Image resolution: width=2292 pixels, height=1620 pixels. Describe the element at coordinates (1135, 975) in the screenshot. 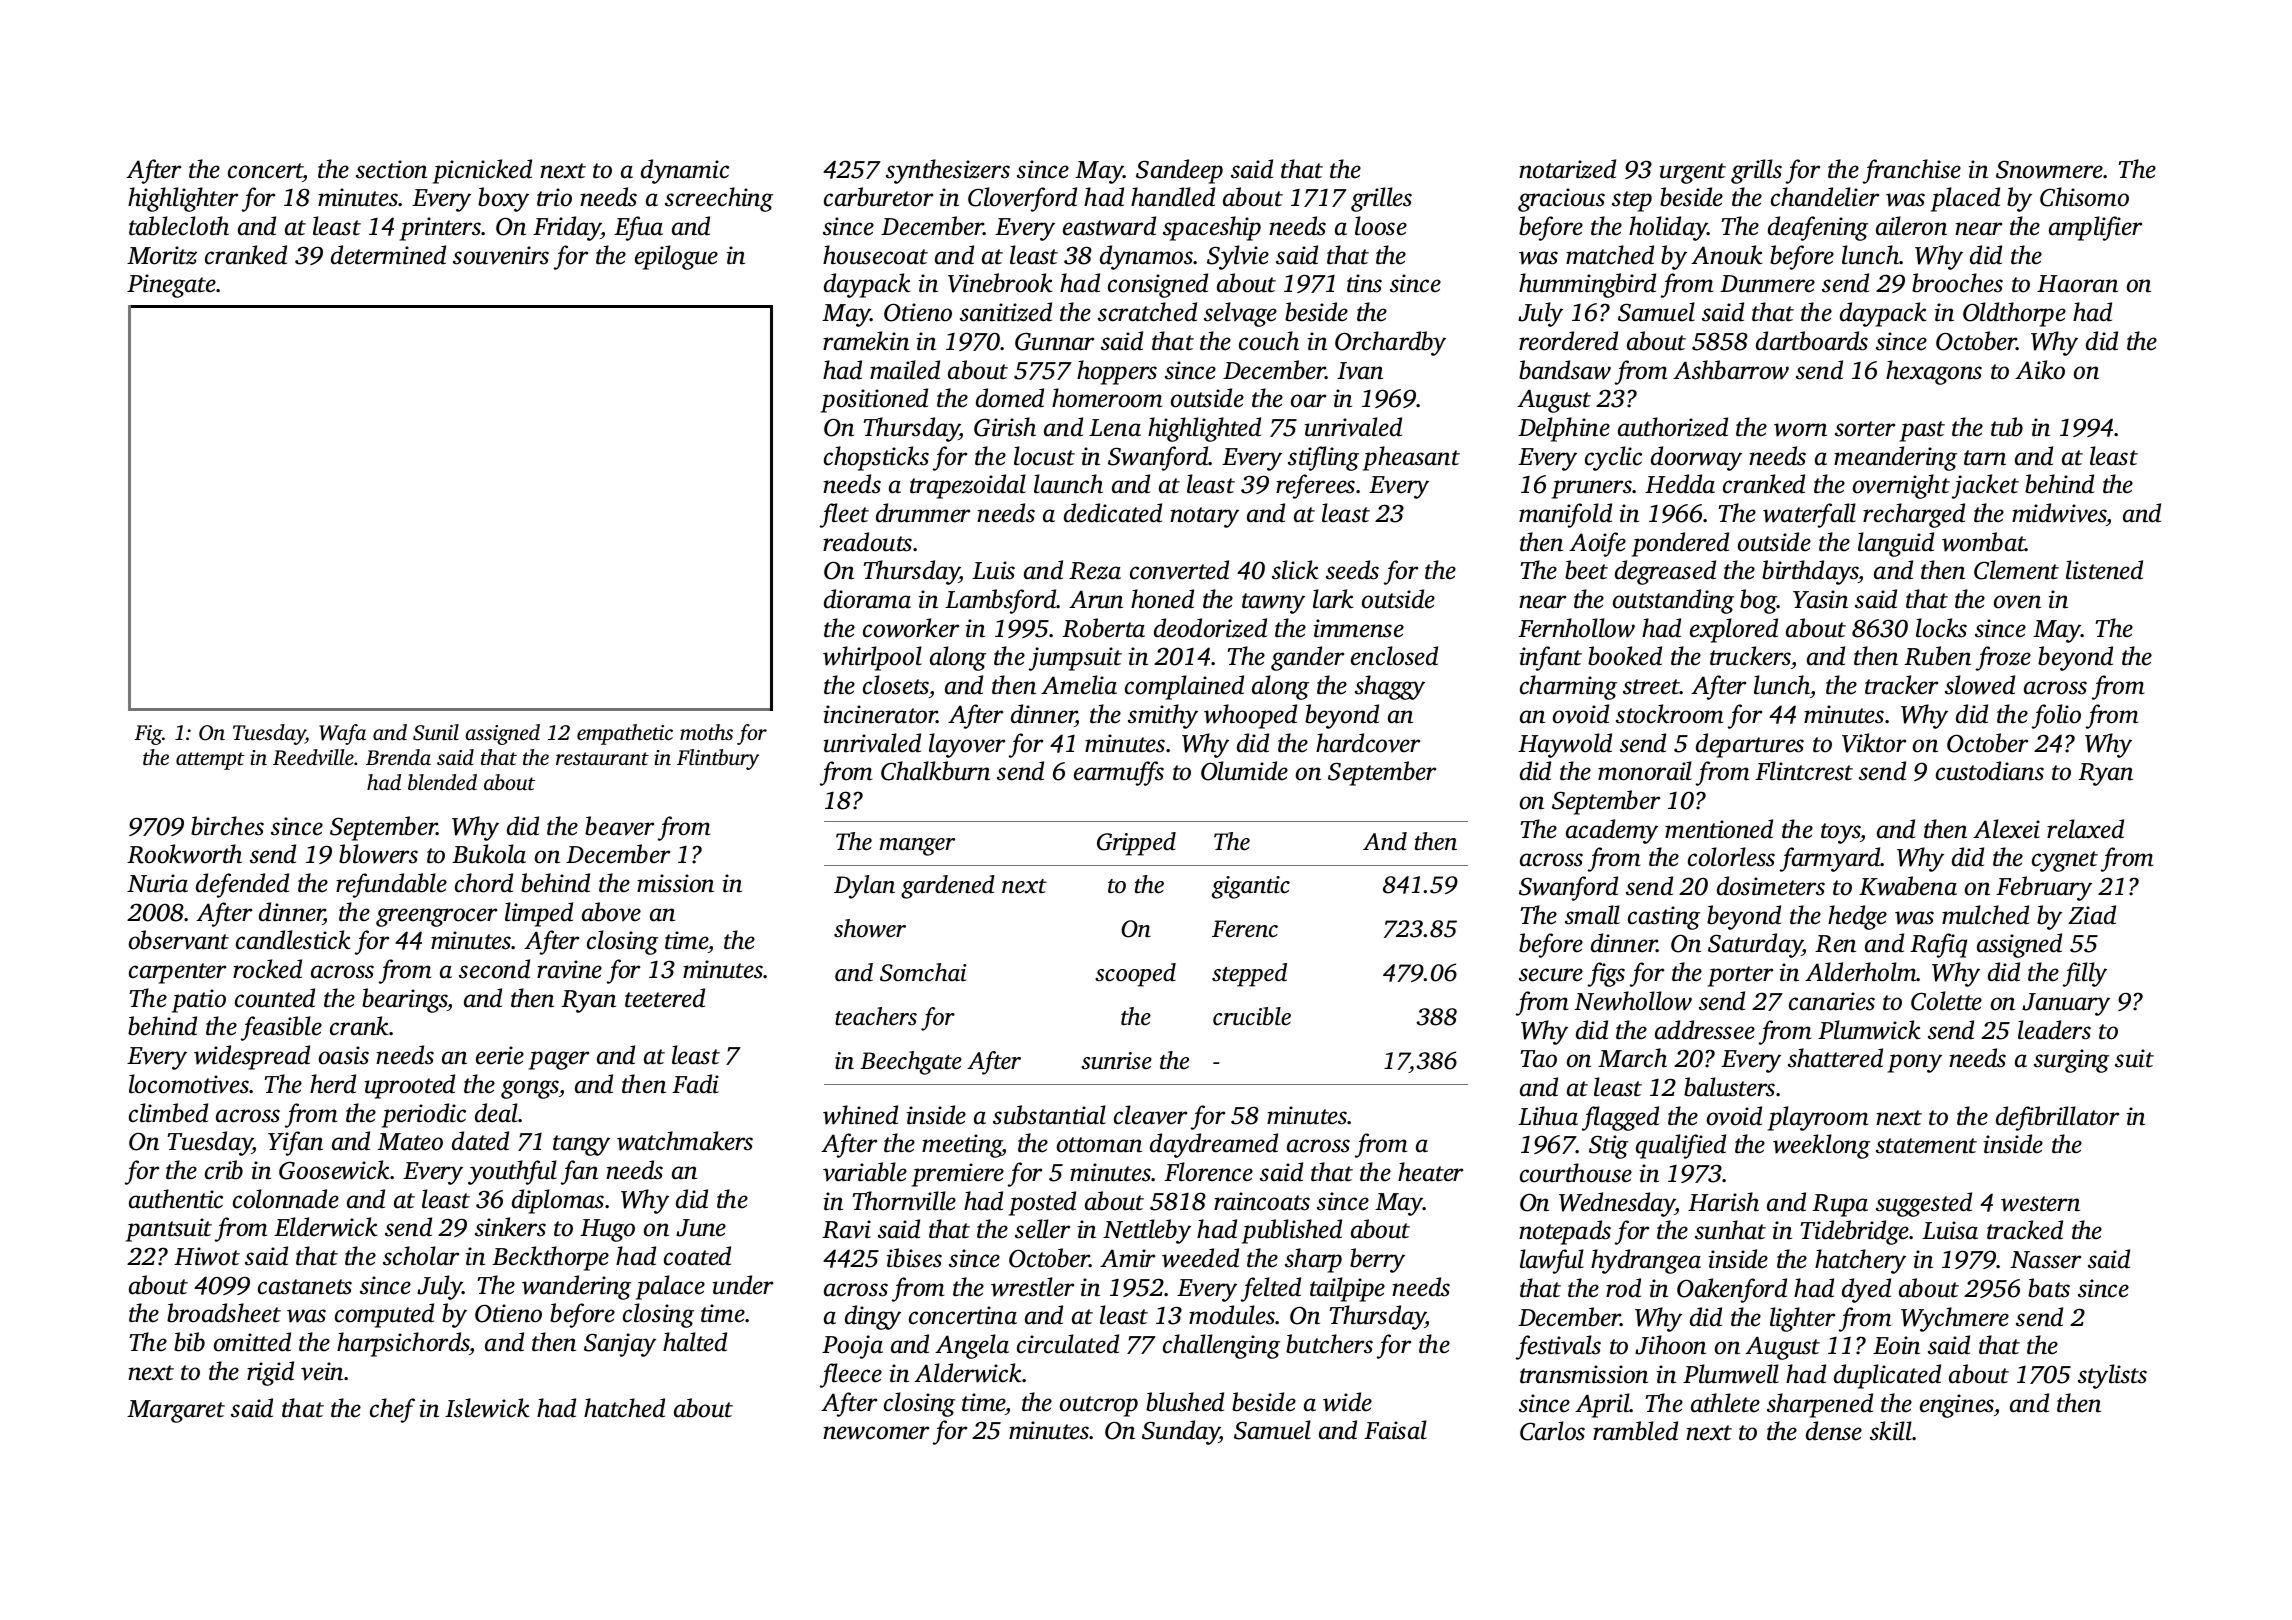

I see `scooped` at that location.
